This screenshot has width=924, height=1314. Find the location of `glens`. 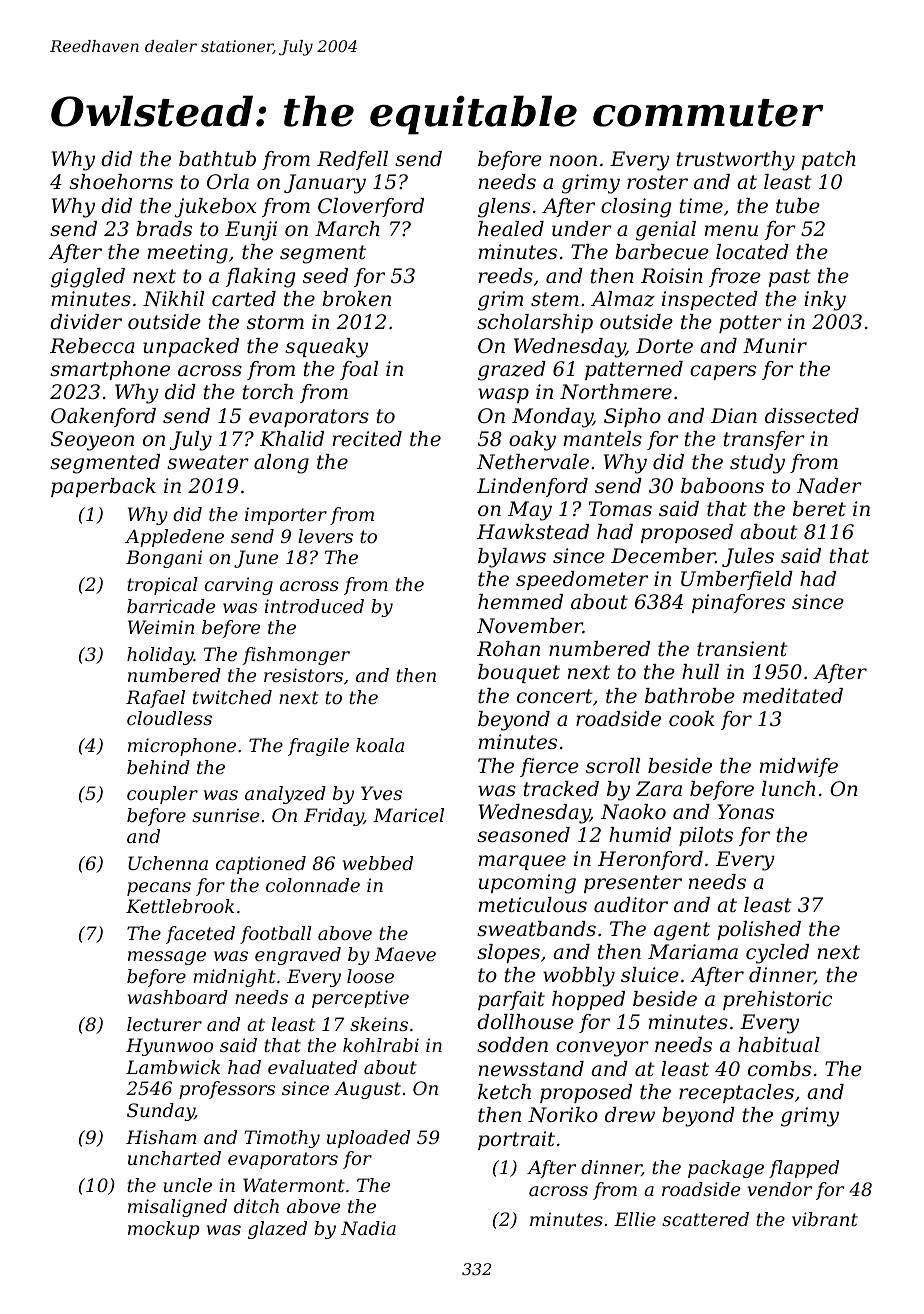

glens is located at coordinates (504, 208).
